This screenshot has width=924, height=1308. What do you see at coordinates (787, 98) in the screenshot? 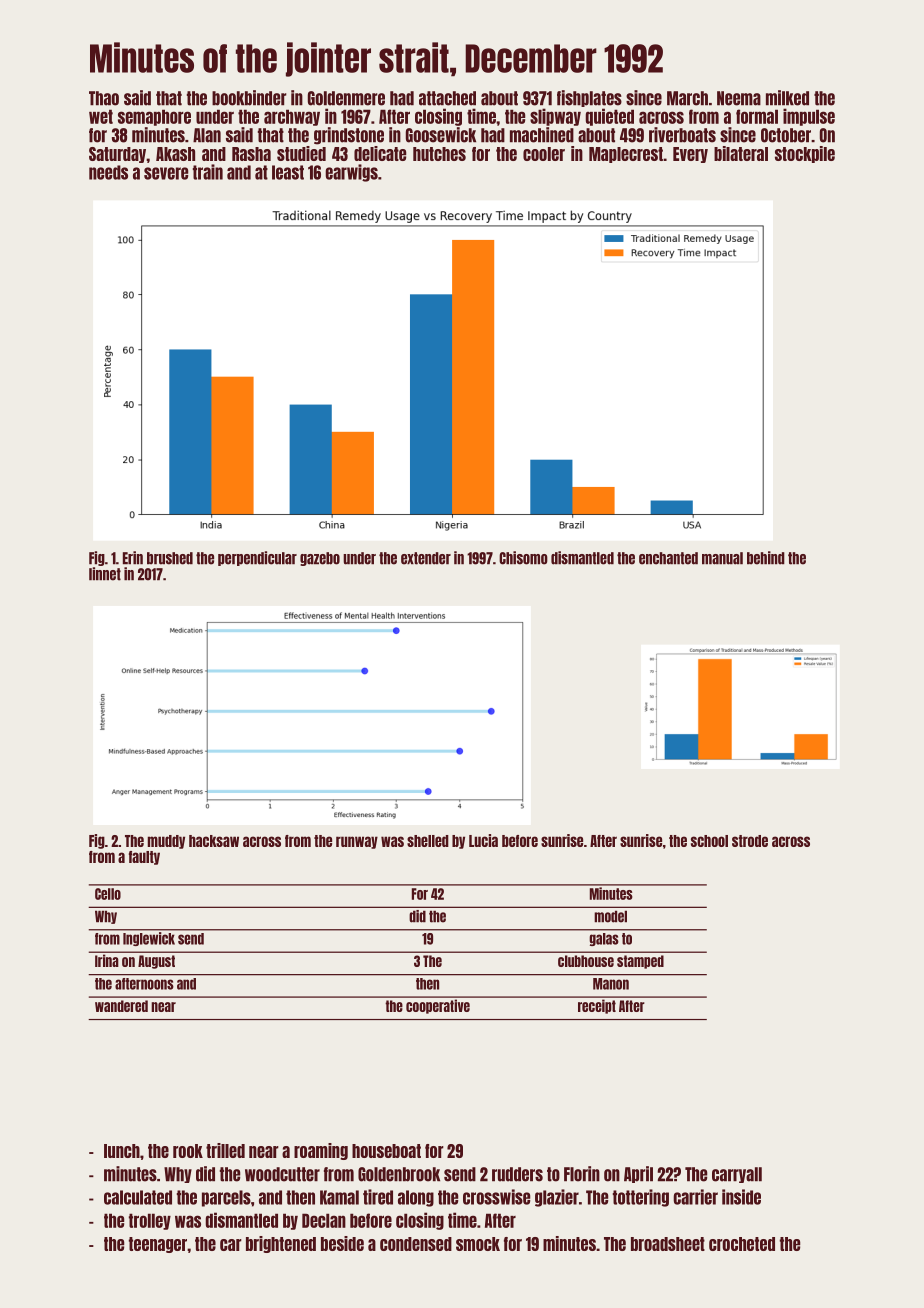
I see `milked` at bounding box center [787, 98].
